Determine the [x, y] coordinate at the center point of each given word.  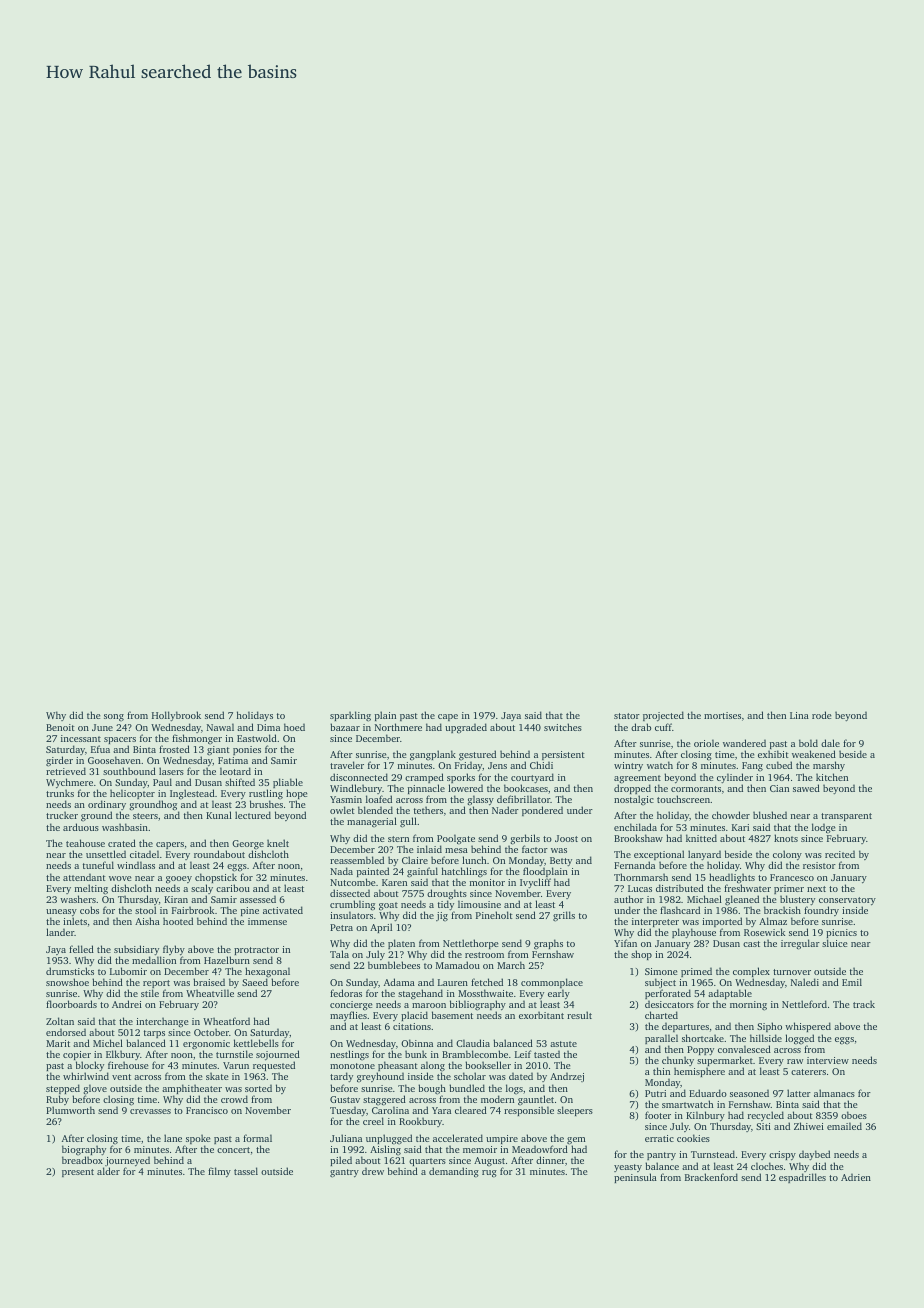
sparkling [350, 716]
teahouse [85, 843]
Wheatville [210, 993]
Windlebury [356, 789]
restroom [484, 955]
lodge [824, 828]
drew [373, 1171]
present [78, 1173]
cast [751, 944]
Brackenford [711, 1177]
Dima [268, 727]
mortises [722, 715]
